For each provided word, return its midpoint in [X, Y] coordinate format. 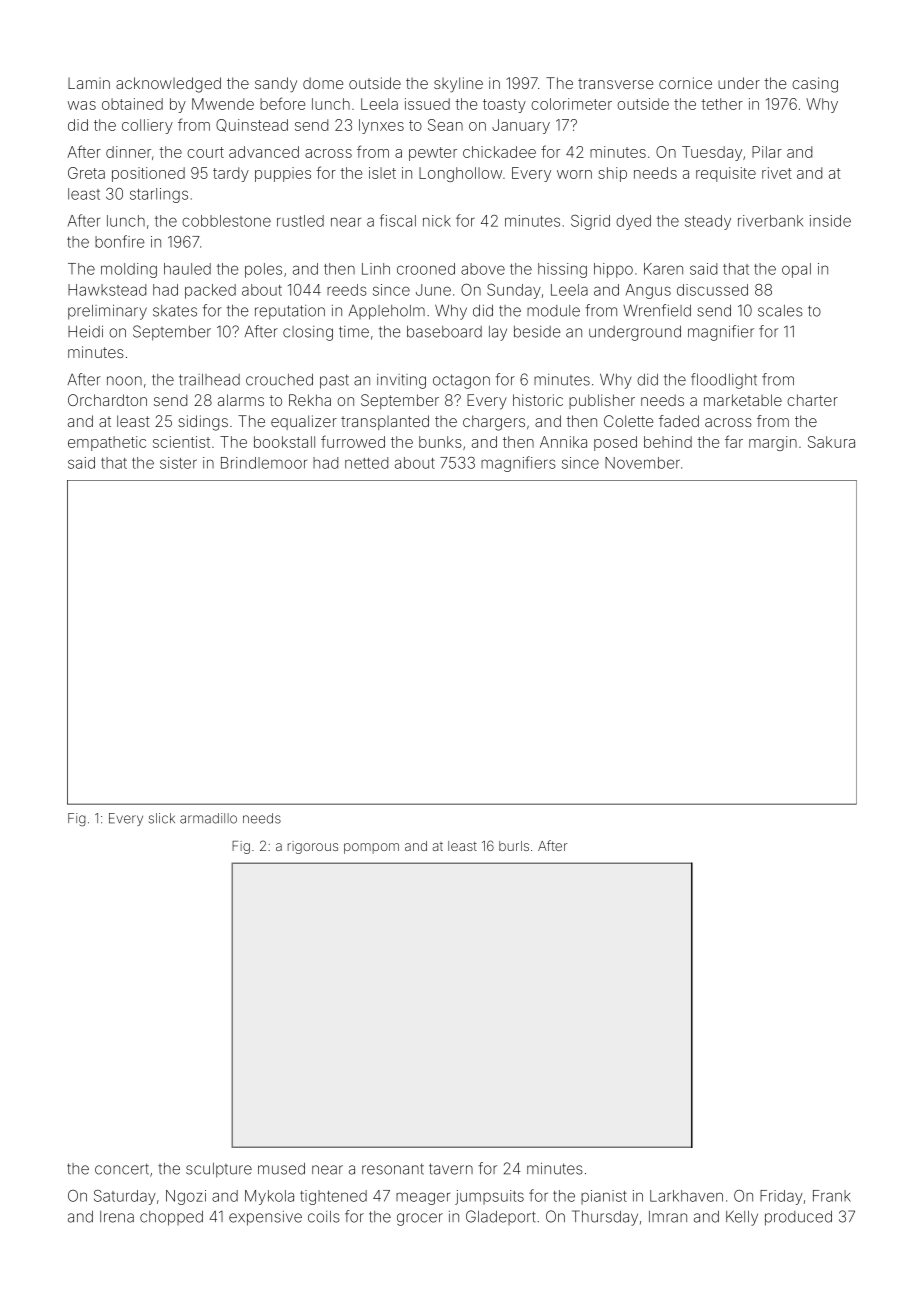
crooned [426, 269]
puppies [283, 174]
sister [178, 463]
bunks [440, 442]
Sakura [831, 442]
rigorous [313, 847]
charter [812, 400]
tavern [451, 1169]
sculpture [219, 1170]
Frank [832, 1196]
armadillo [208, 818]
